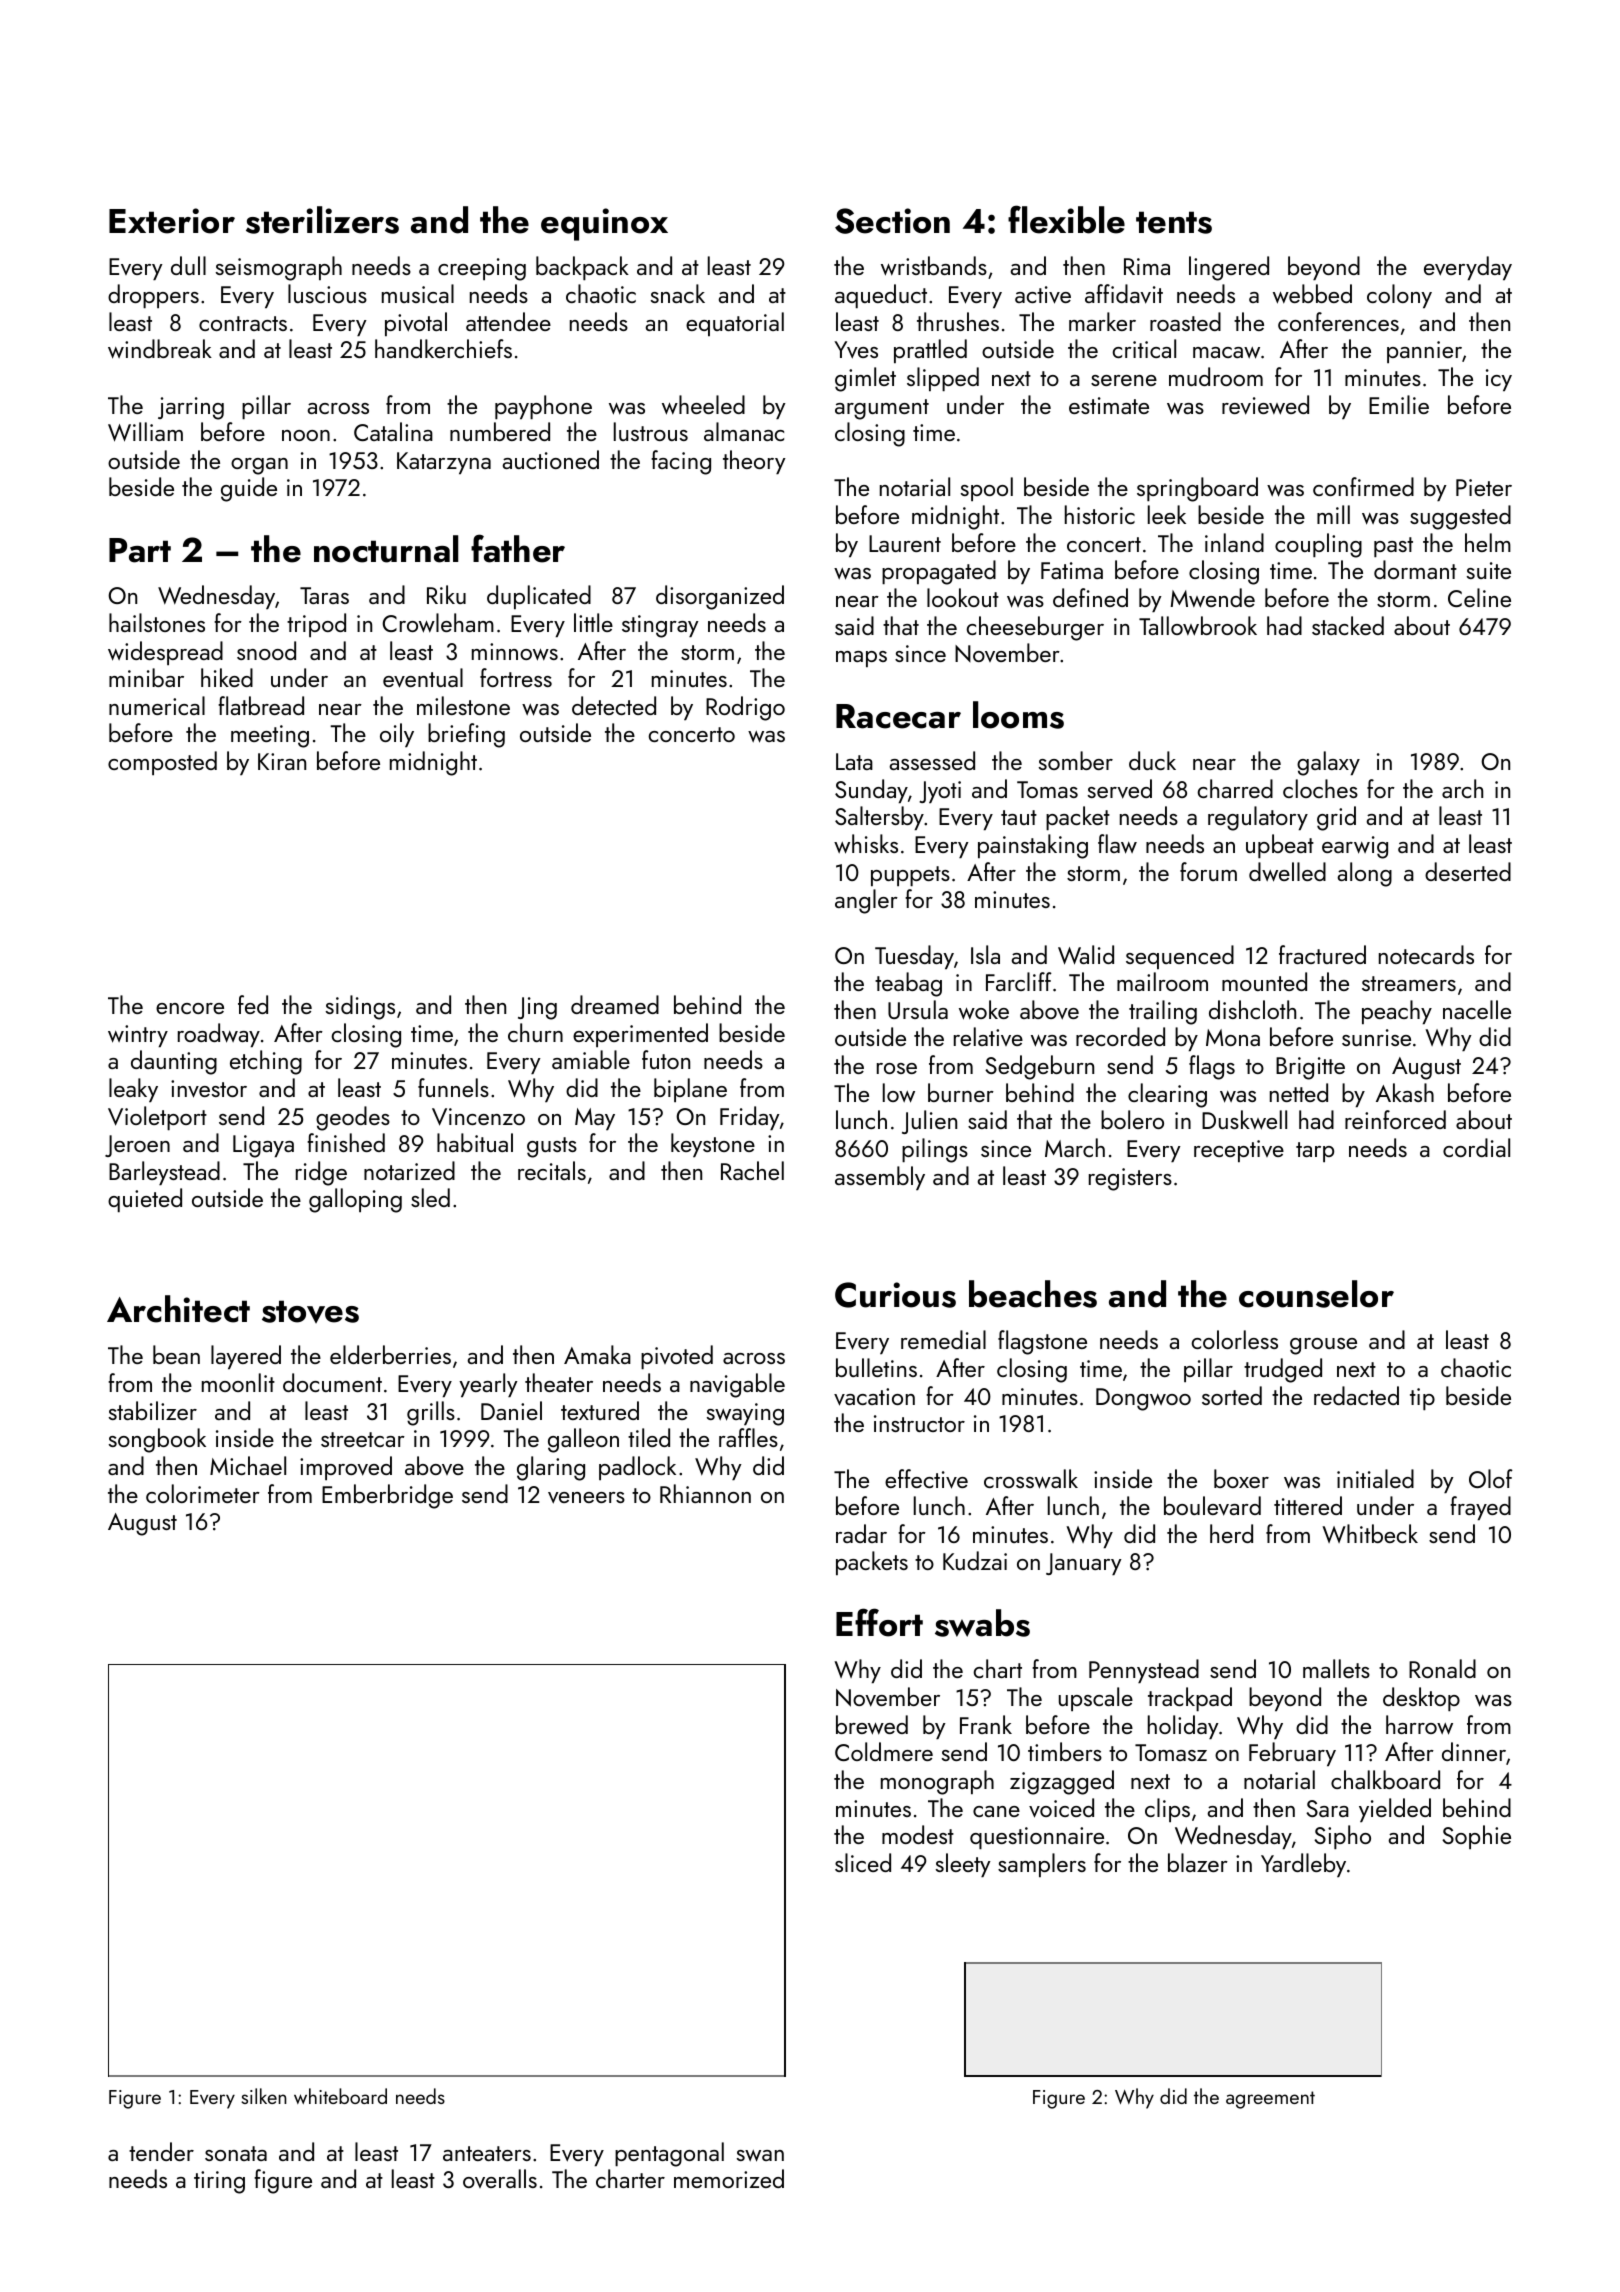 Image resolution: width=1620 pixels, height=2292 pixels. I want to click on confirmed, so click(1363, 486).
